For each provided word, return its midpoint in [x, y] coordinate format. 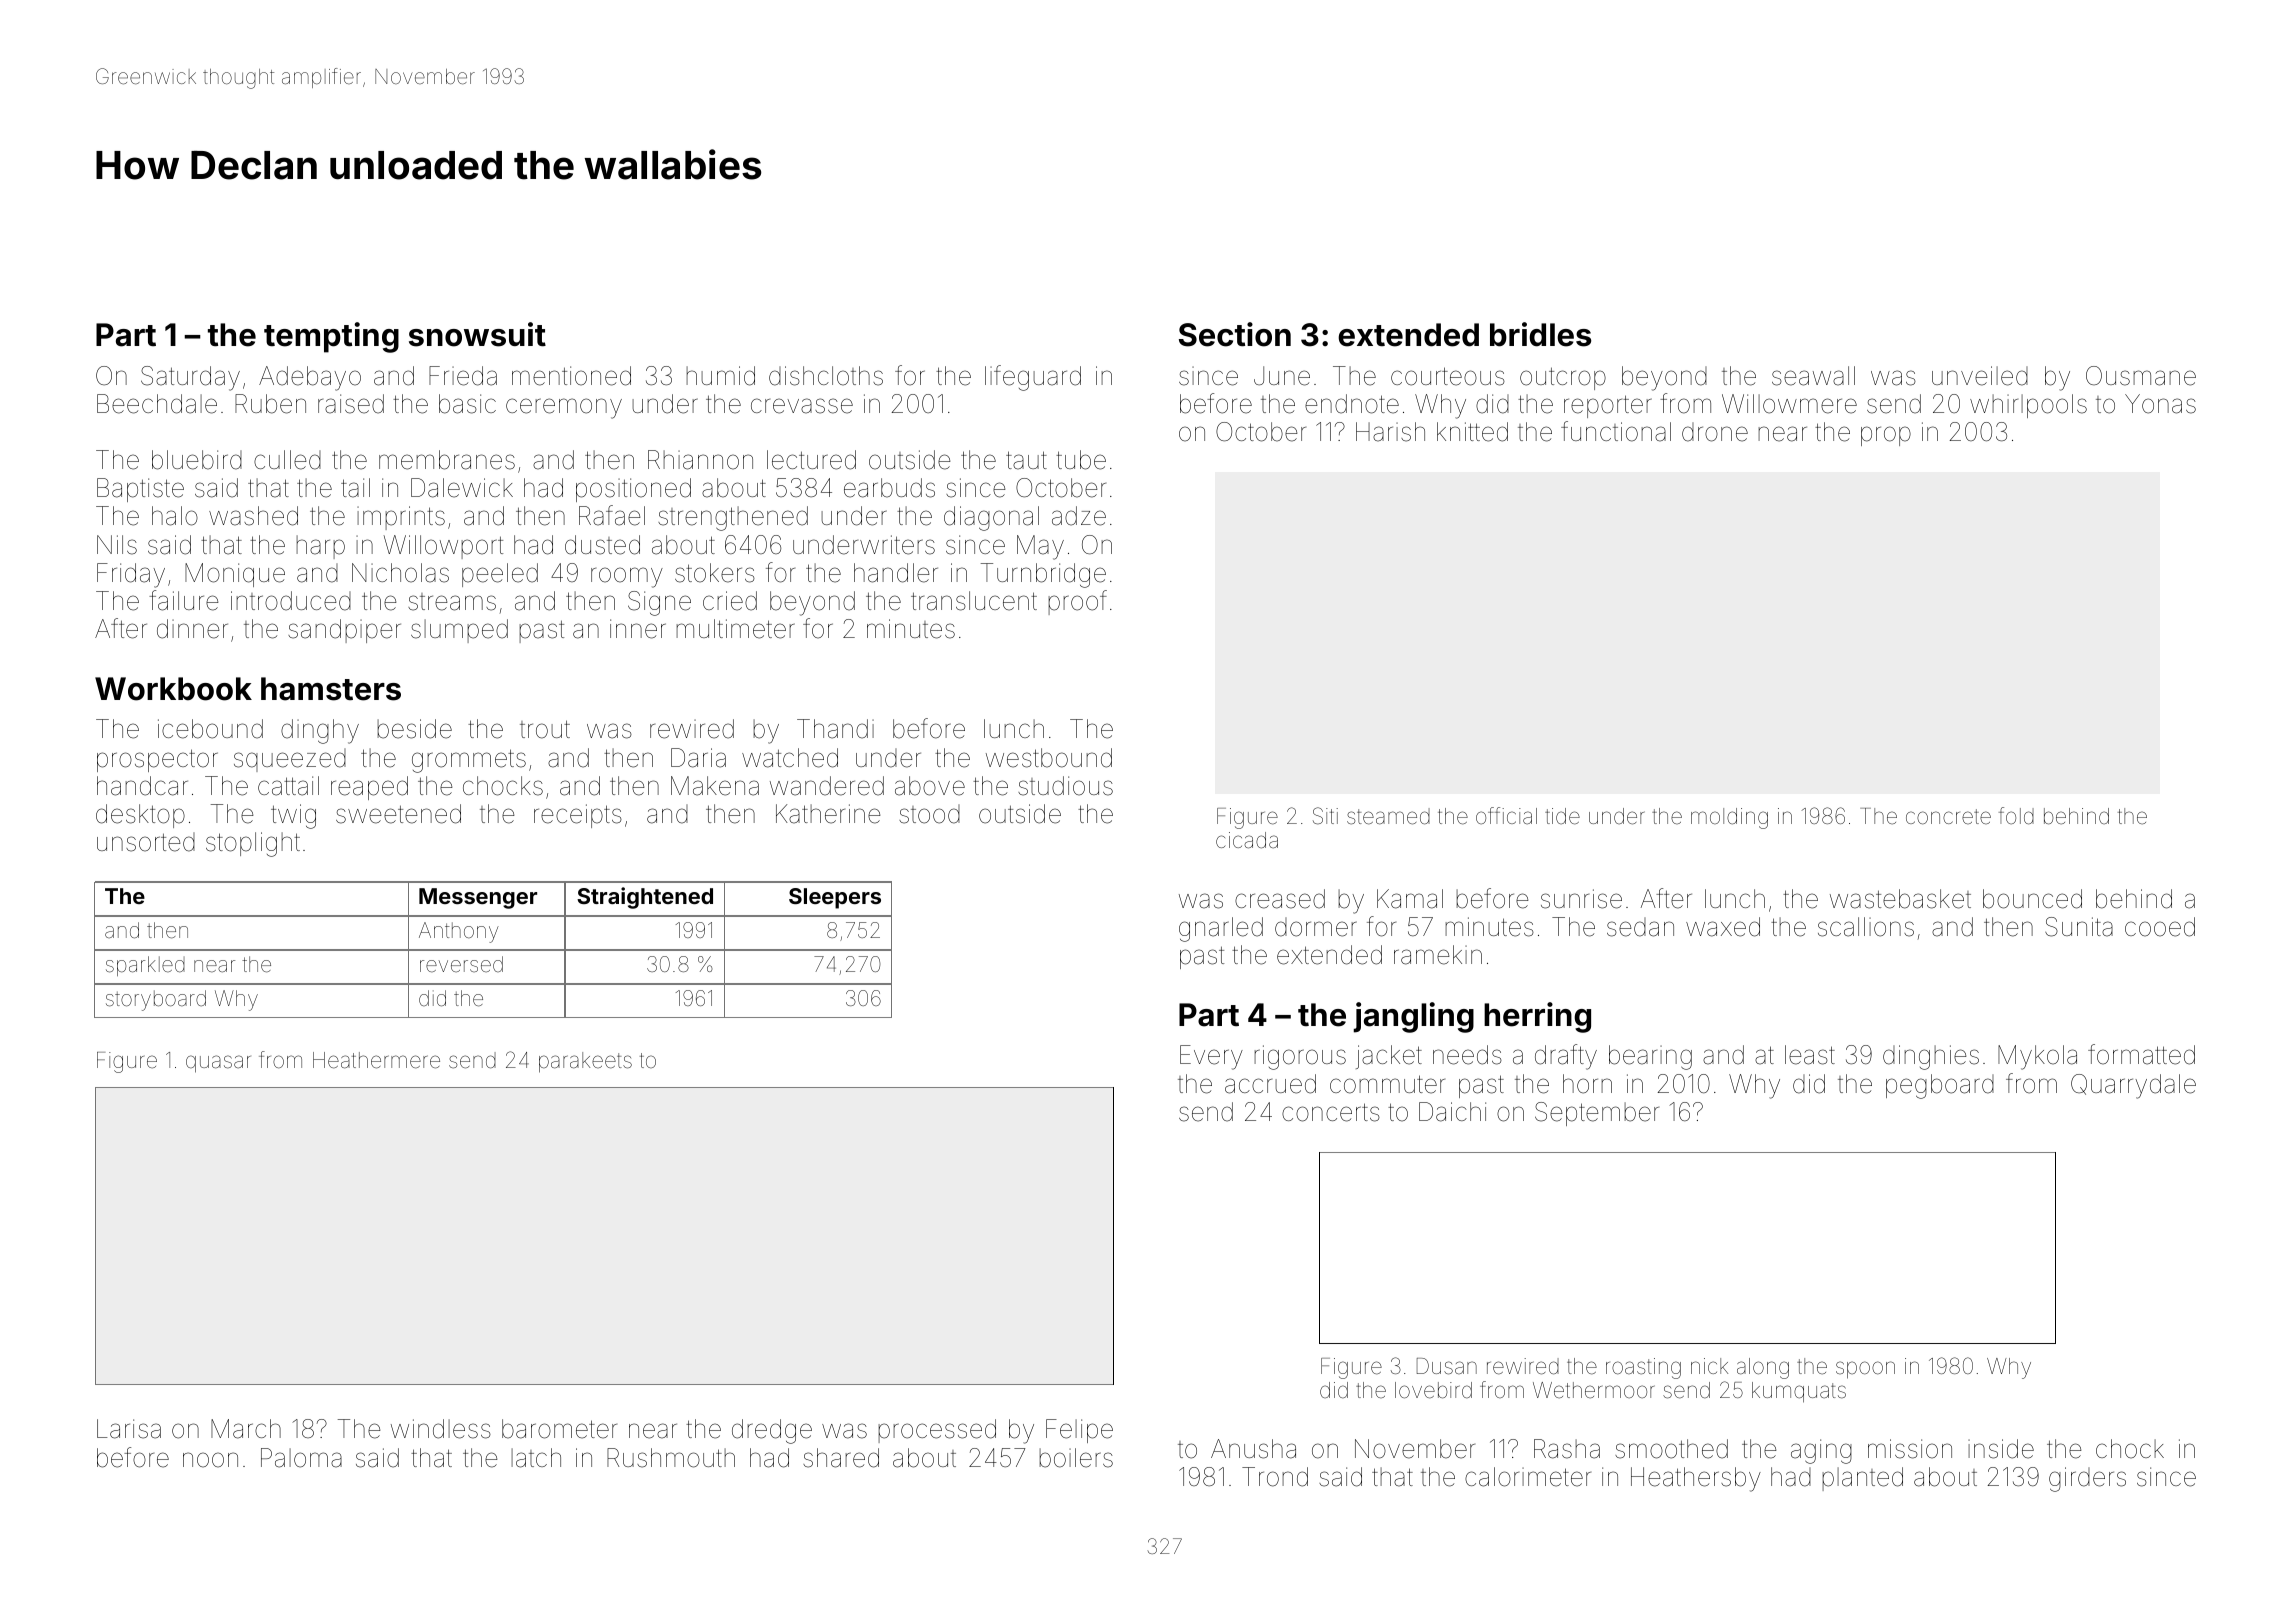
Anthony [459, 932]
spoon [1865, 1370]
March [246, 1429]
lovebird [1433, 1390]
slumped [459, 631]
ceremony [564, 408]
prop [1886, 436]
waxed [1723, 927]
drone [1715, 432]
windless [441, 1429]
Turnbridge [1043, 575]
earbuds [889, 488]
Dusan [1447, 1366]
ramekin [1438, 955]
